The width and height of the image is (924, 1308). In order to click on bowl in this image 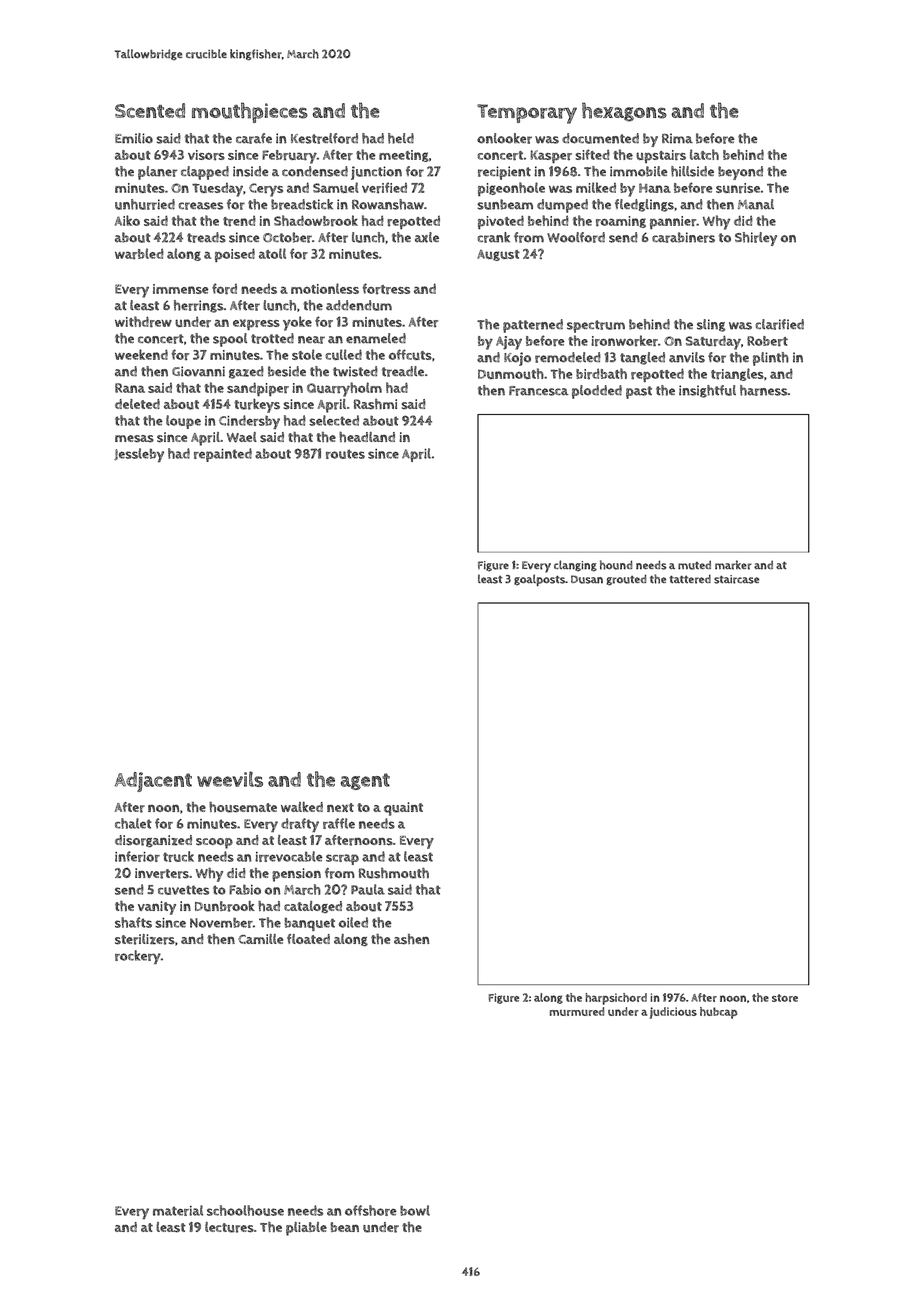, I will do `click(415, 1210)`.
